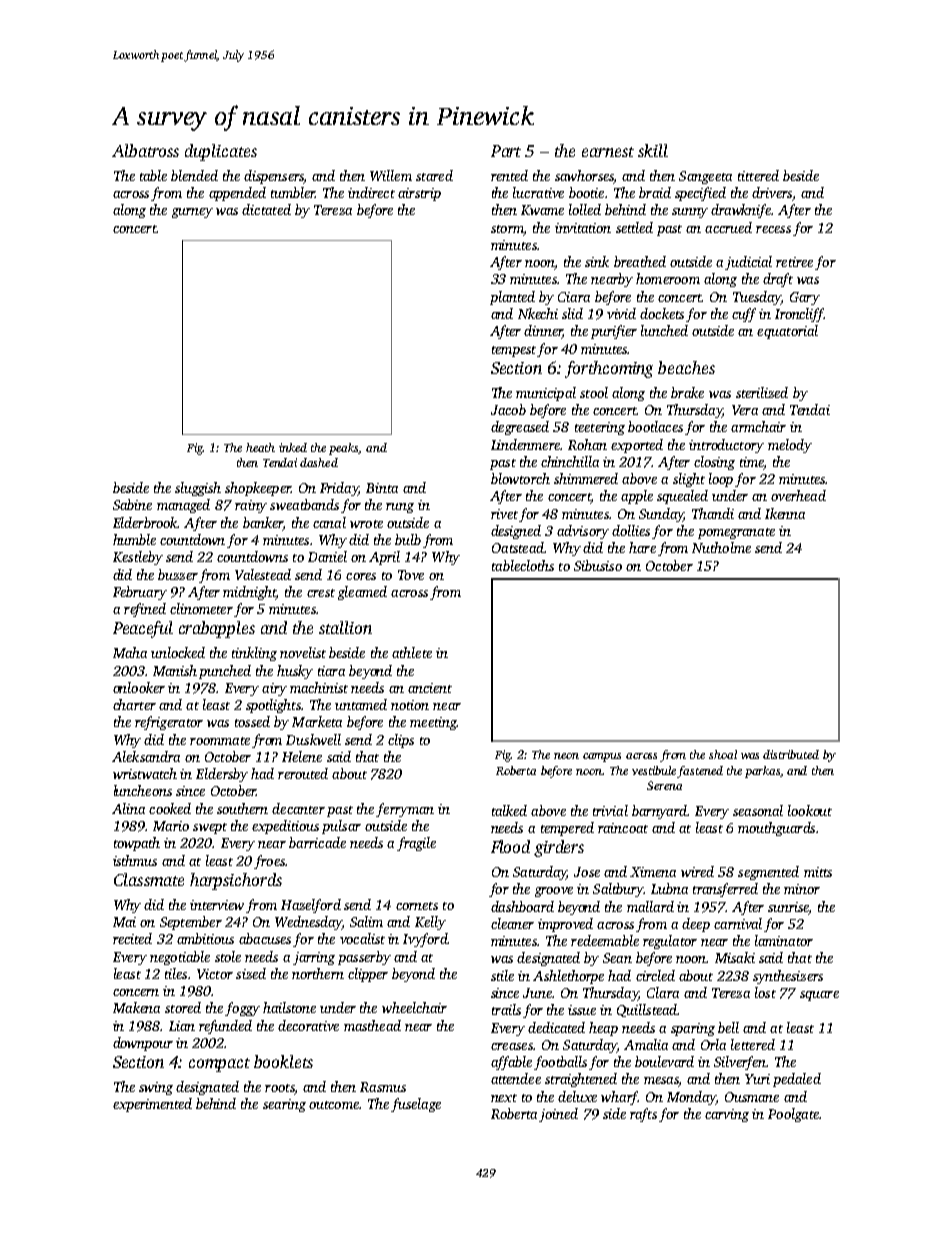 Image resolution: width=952 pixels, height=1233 pixels. Describe the element at coordinates (567, 829) in the screenshot. I see `tempered` at that location.
